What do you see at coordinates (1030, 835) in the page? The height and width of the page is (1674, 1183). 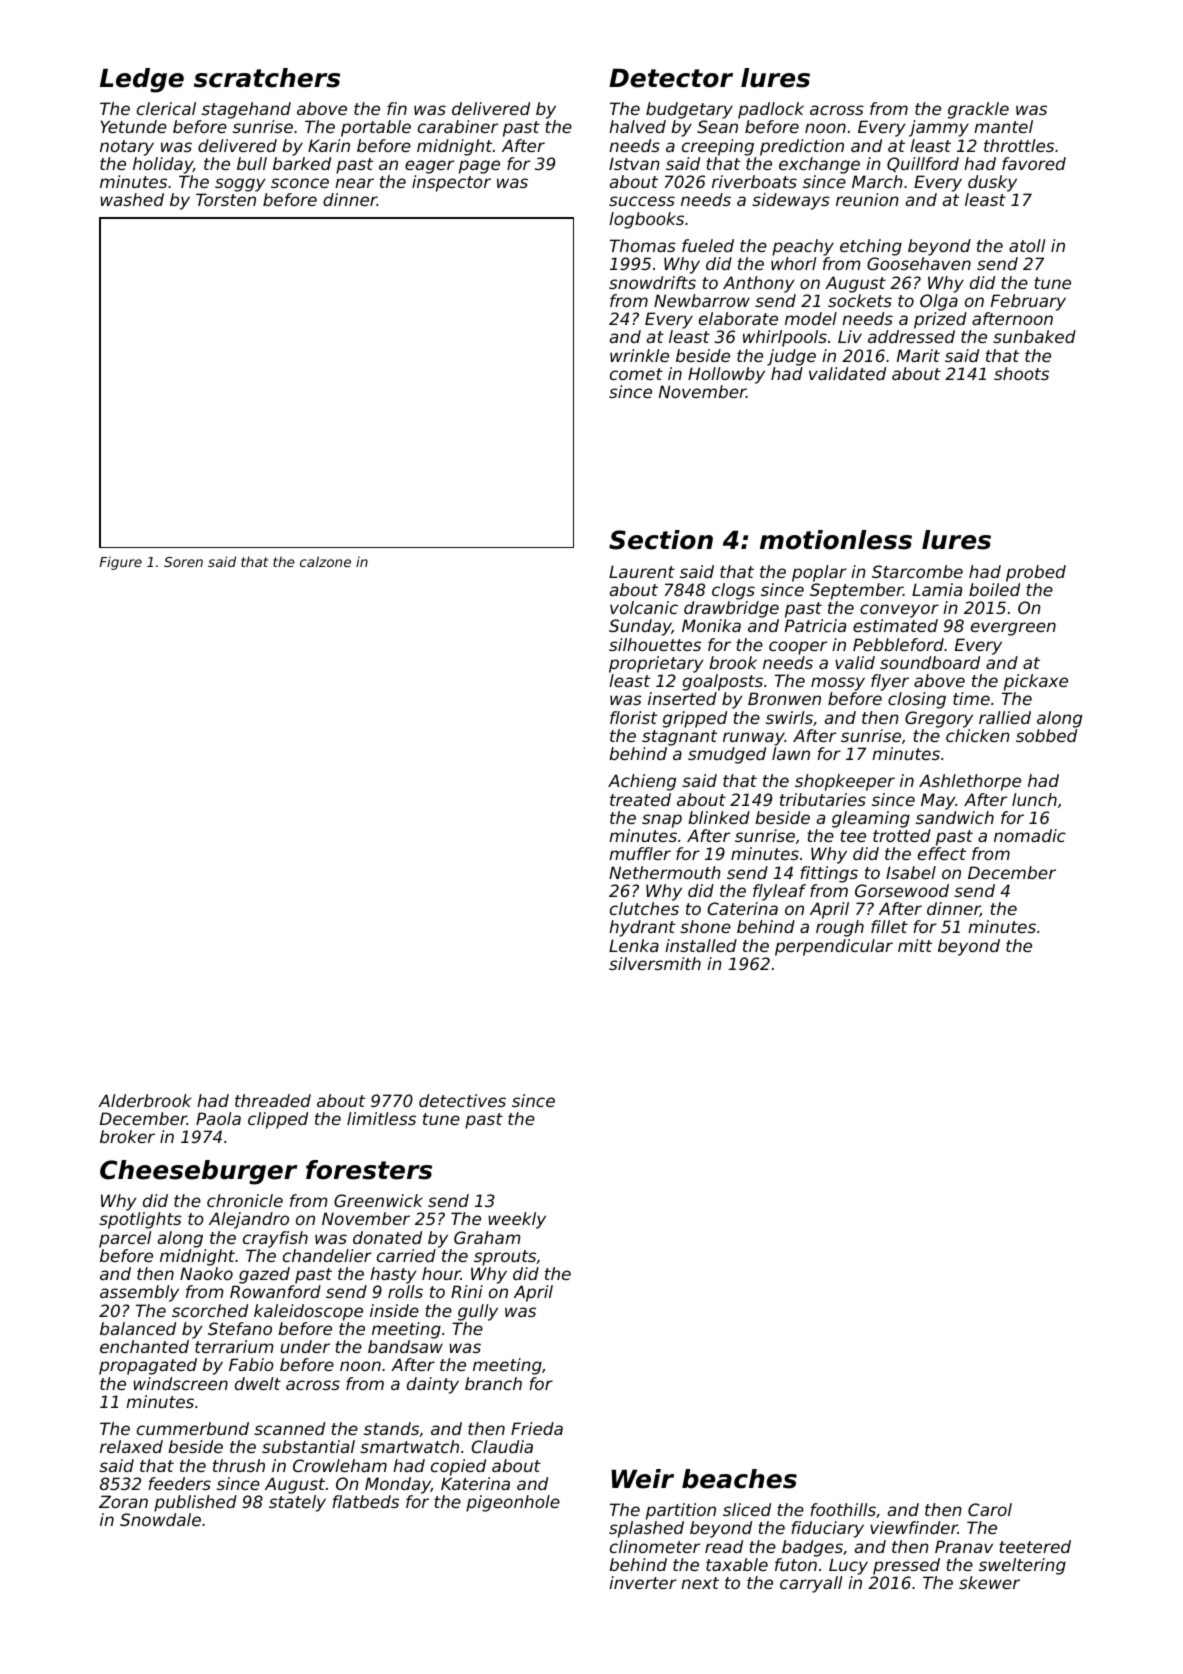 I see `nomadic` at bounding box center [1030, 835].
